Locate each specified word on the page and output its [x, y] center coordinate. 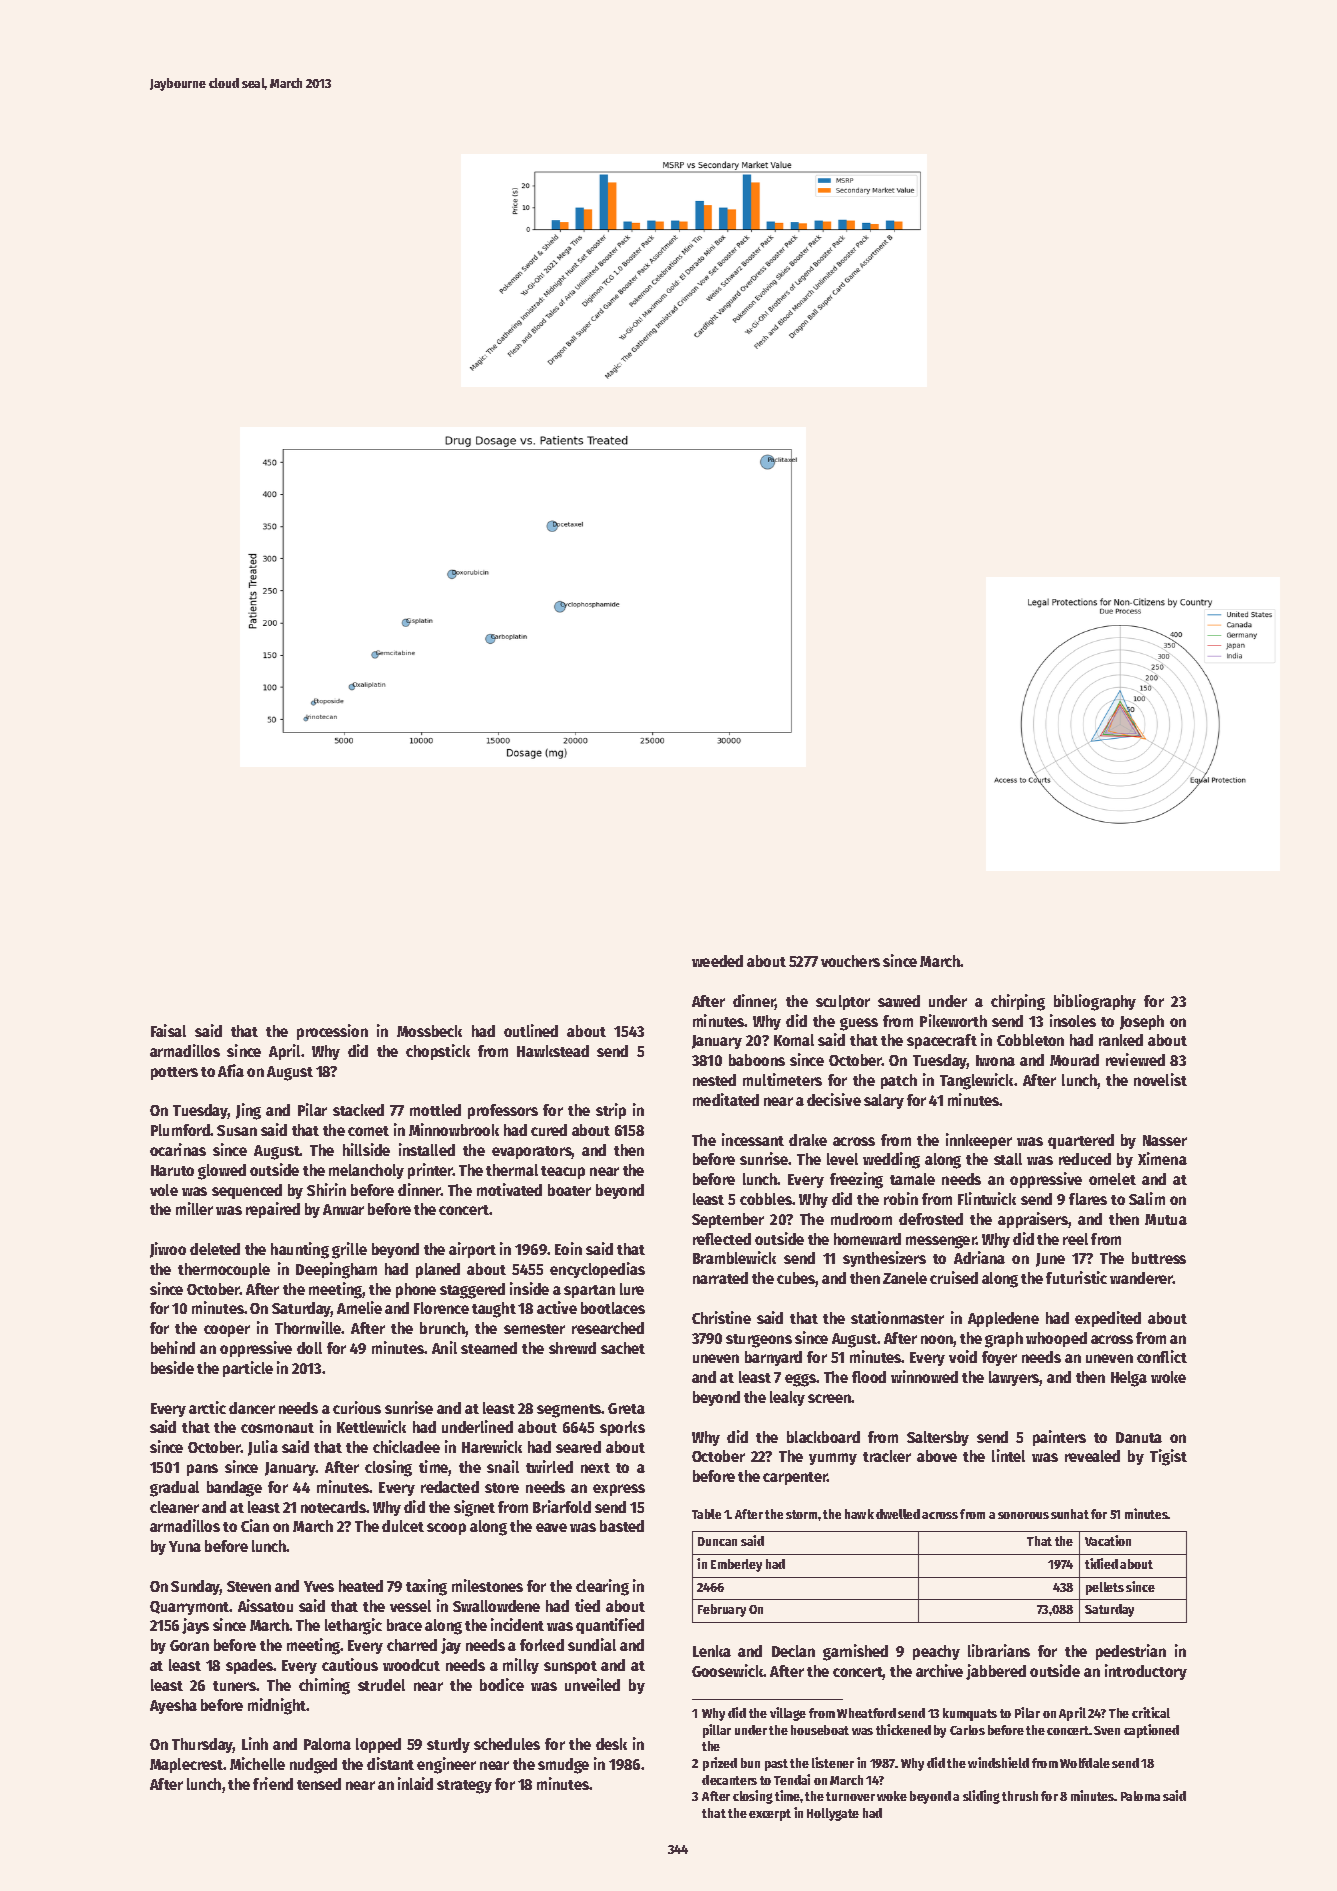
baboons [757, 1060]
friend [273, 1783]
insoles [1073, 1020]
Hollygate [833, 1814]
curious [357, 1407]
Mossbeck [429, 1031]
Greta [626, 1408]
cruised [954, 1277]
